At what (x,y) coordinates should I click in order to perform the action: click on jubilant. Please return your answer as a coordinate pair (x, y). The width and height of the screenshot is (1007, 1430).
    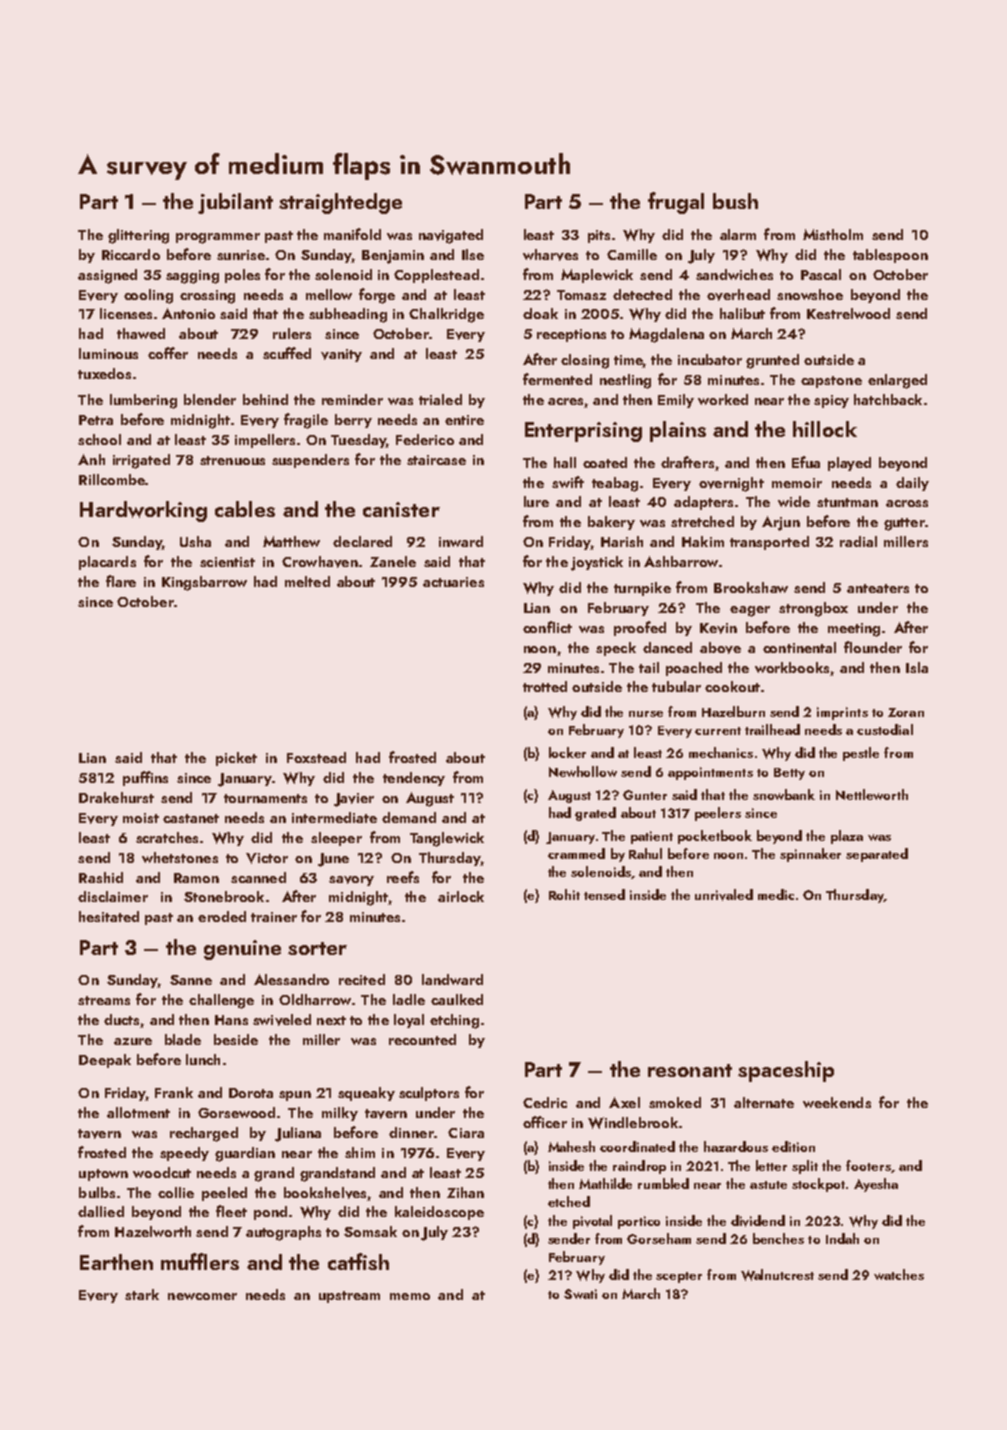
    Looking at the image, I should click on (235, 203).
